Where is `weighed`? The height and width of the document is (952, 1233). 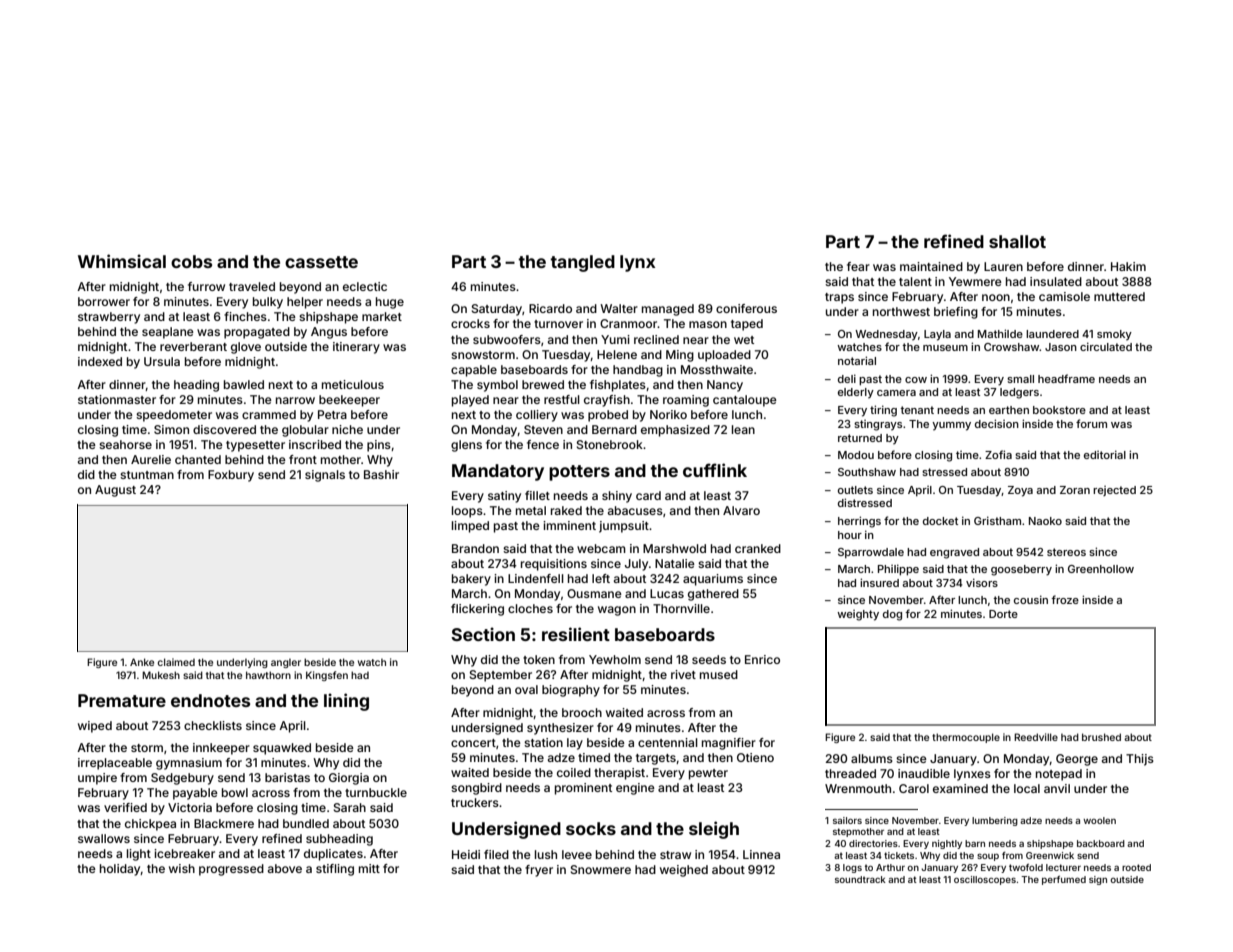
weighed is located at coordinates (684, 871).
